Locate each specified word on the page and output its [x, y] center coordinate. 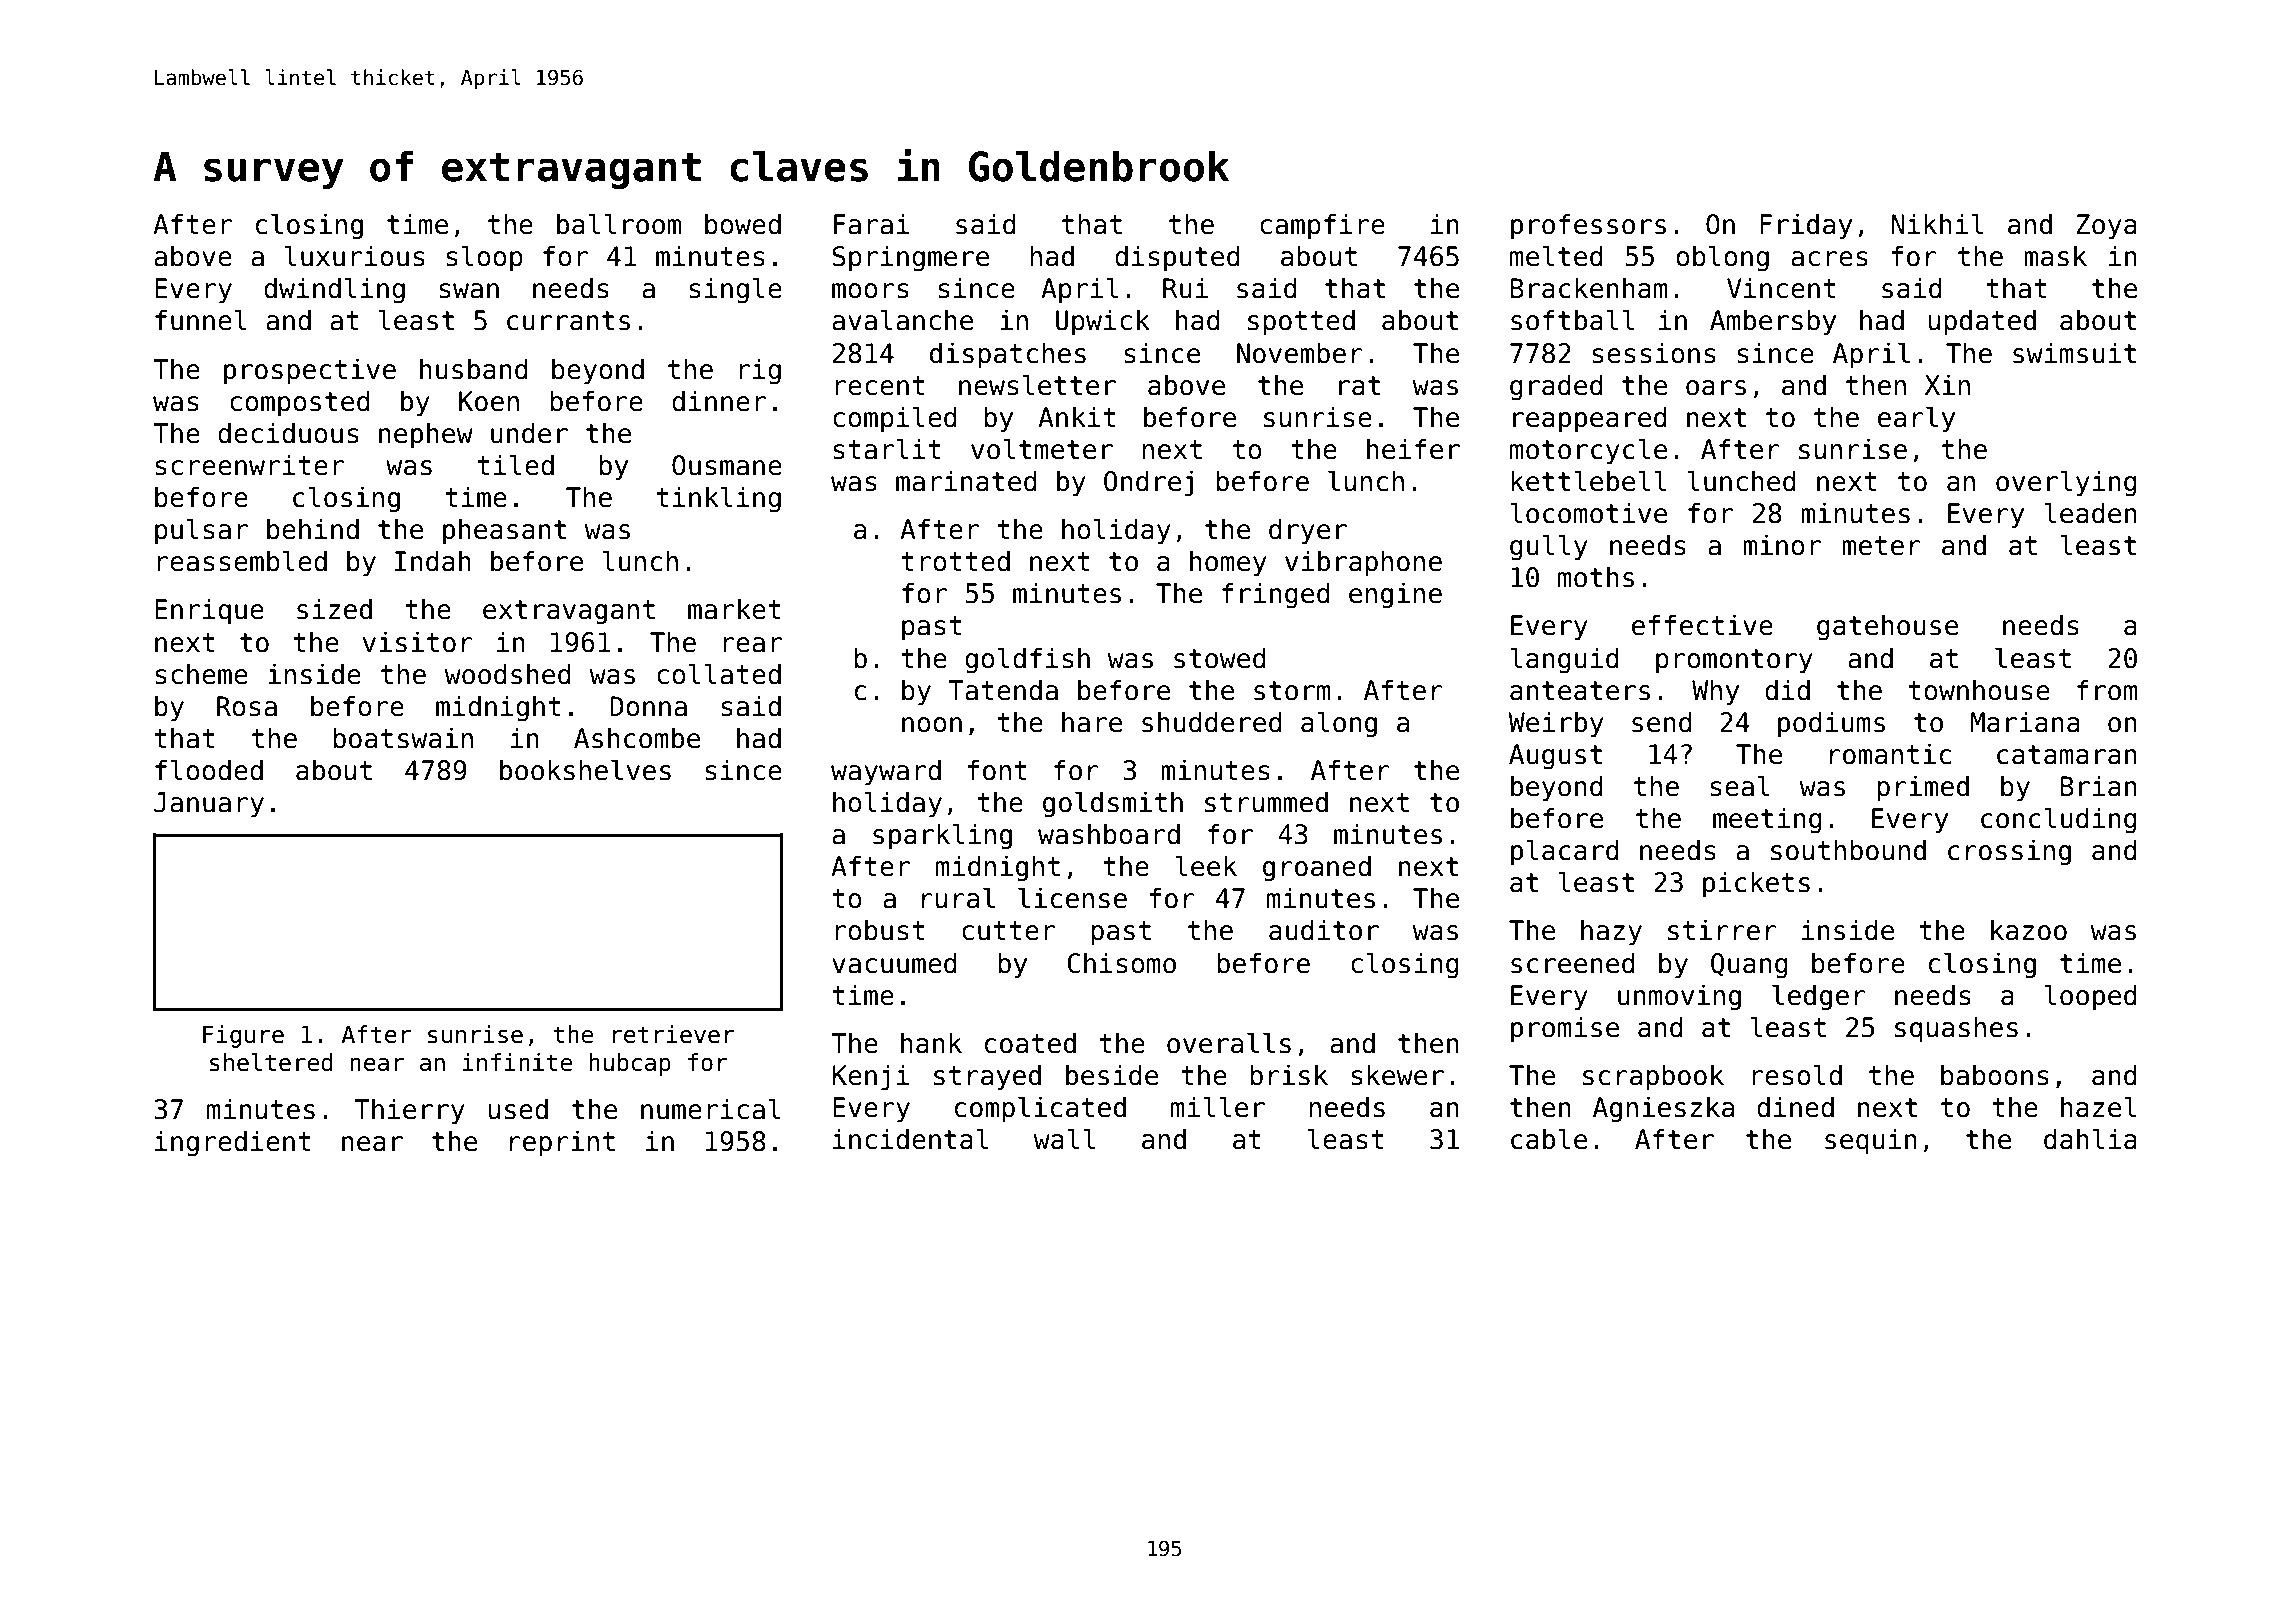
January [209, 805]
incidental [910, 1139]
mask [2055, 256]
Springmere [910, 258]
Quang [1749, 966]
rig [760, 371]
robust [880, 930]
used [518, 1109]
